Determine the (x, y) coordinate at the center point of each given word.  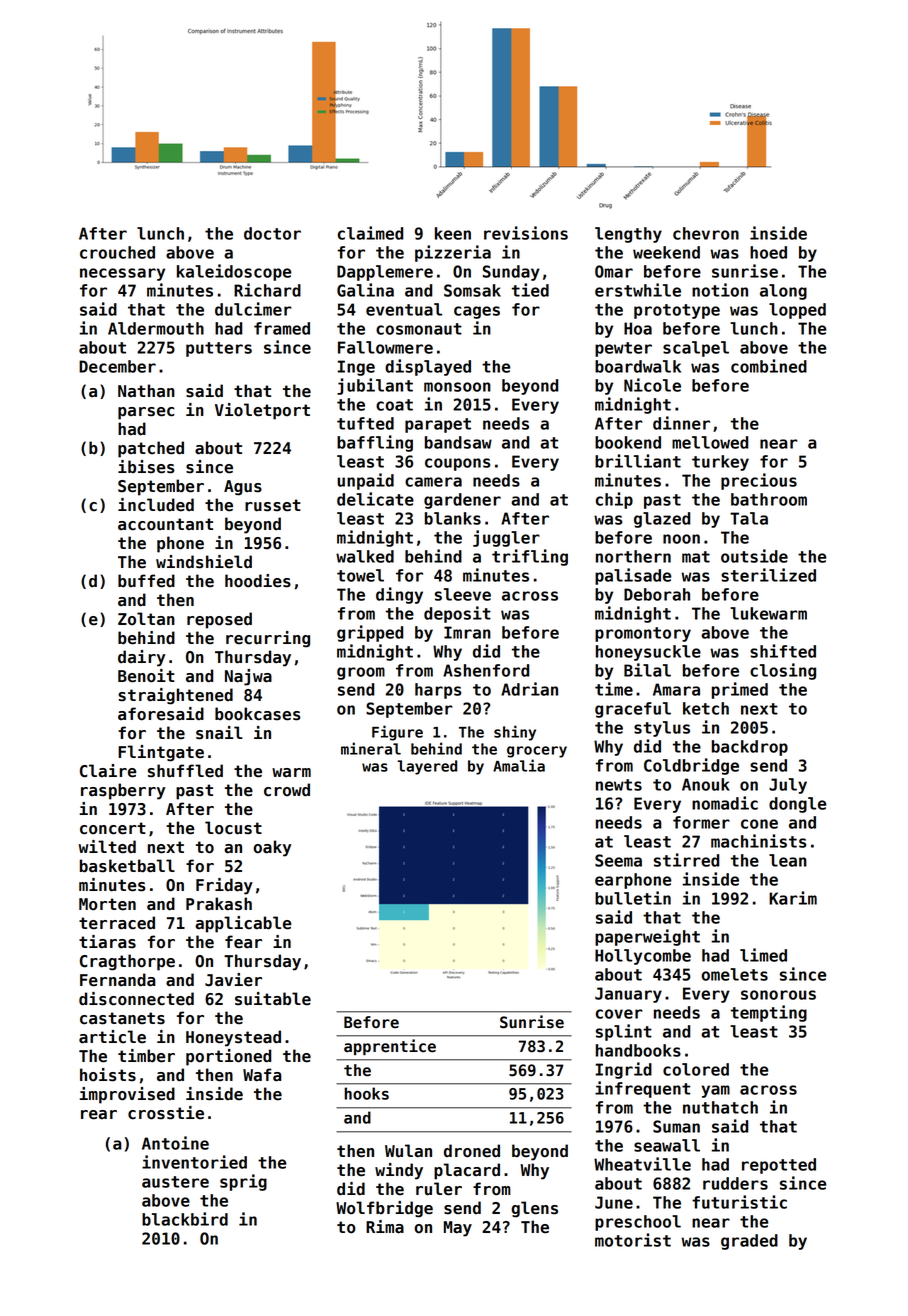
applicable (243, 924)
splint (624, 1032)
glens (534, 1209)
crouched (117, 252)
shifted (783, 651)
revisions (526, 233)
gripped (370, 633)
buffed (146, 581)
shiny (515, 733)
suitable (273, 999)
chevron (706, 233)
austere (175, 1182)
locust (233, 828)
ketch (706, 708)
